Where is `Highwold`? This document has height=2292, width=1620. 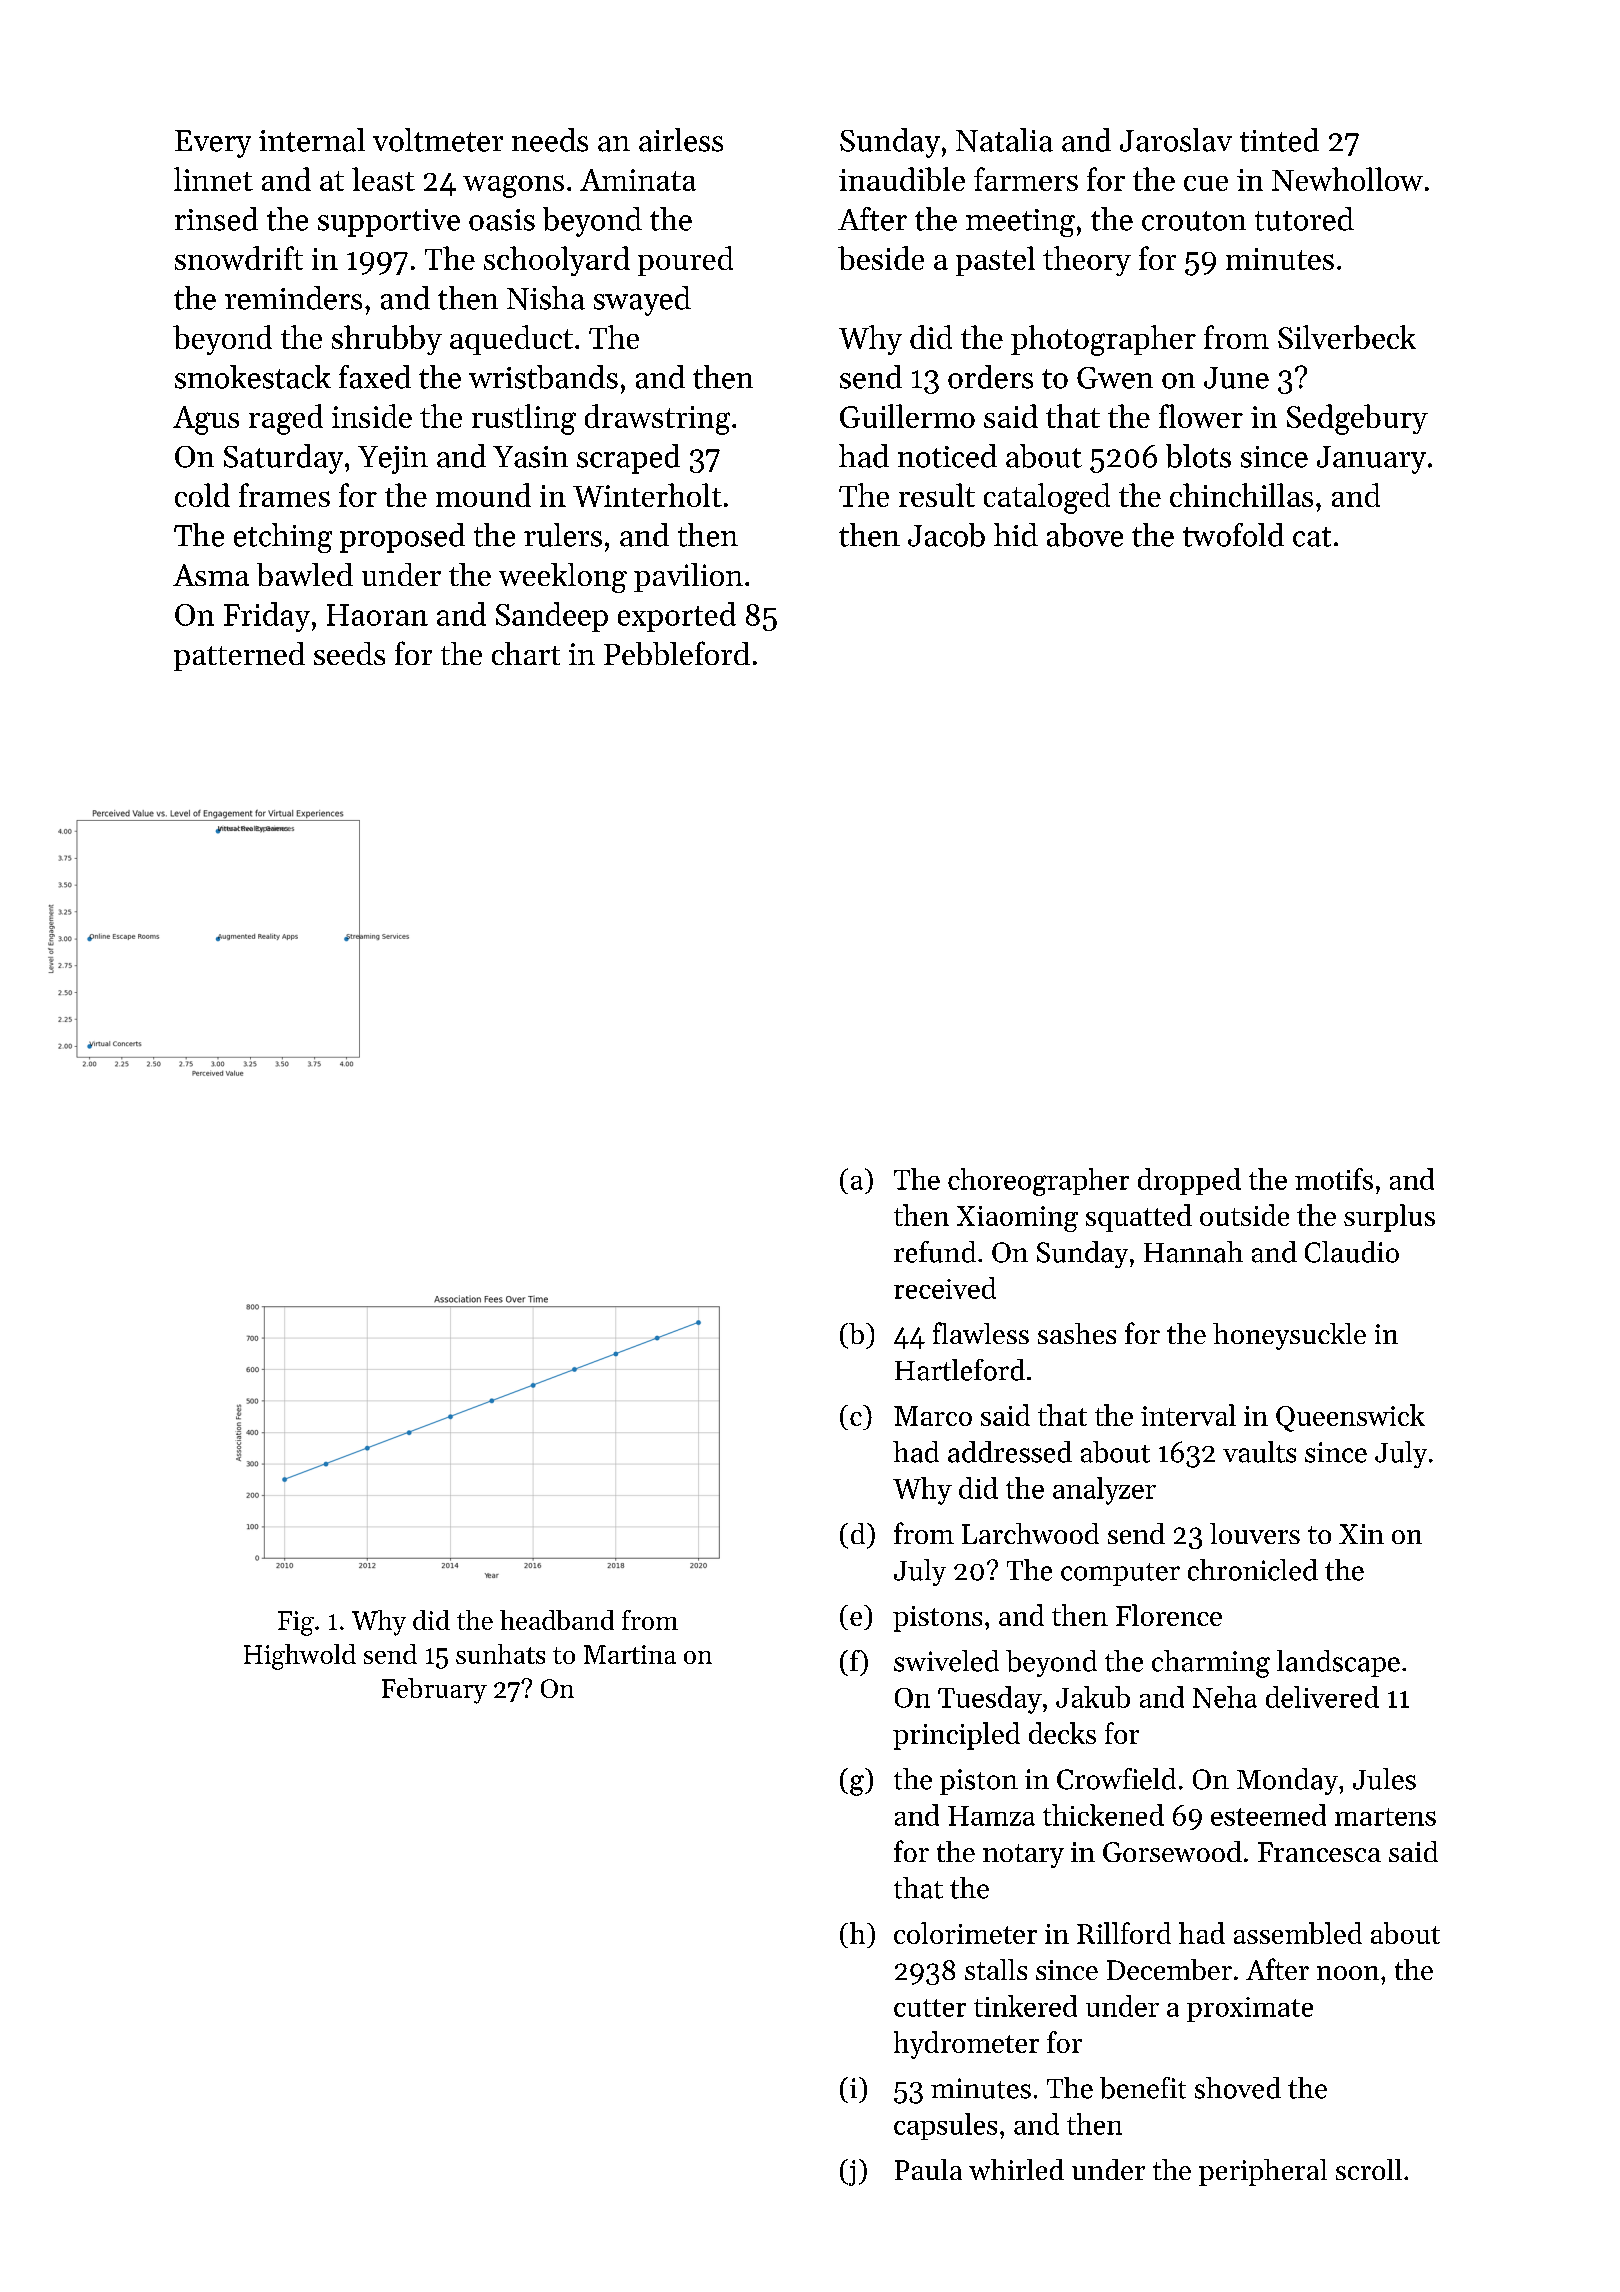 Highwold is located at coordinates (300, 1657).
